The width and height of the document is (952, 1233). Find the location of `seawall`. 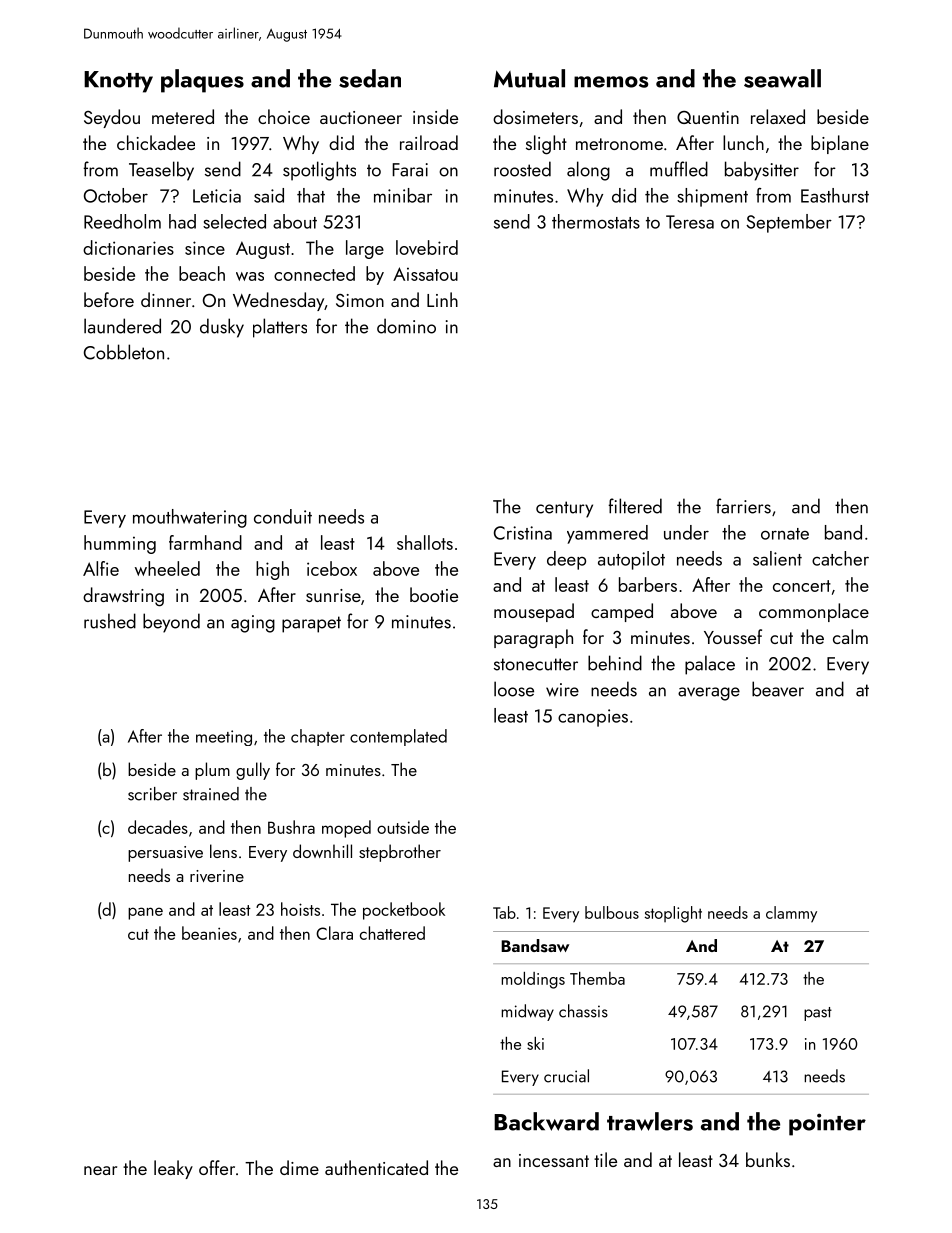

seawall is located at coordinates (782, 78).
